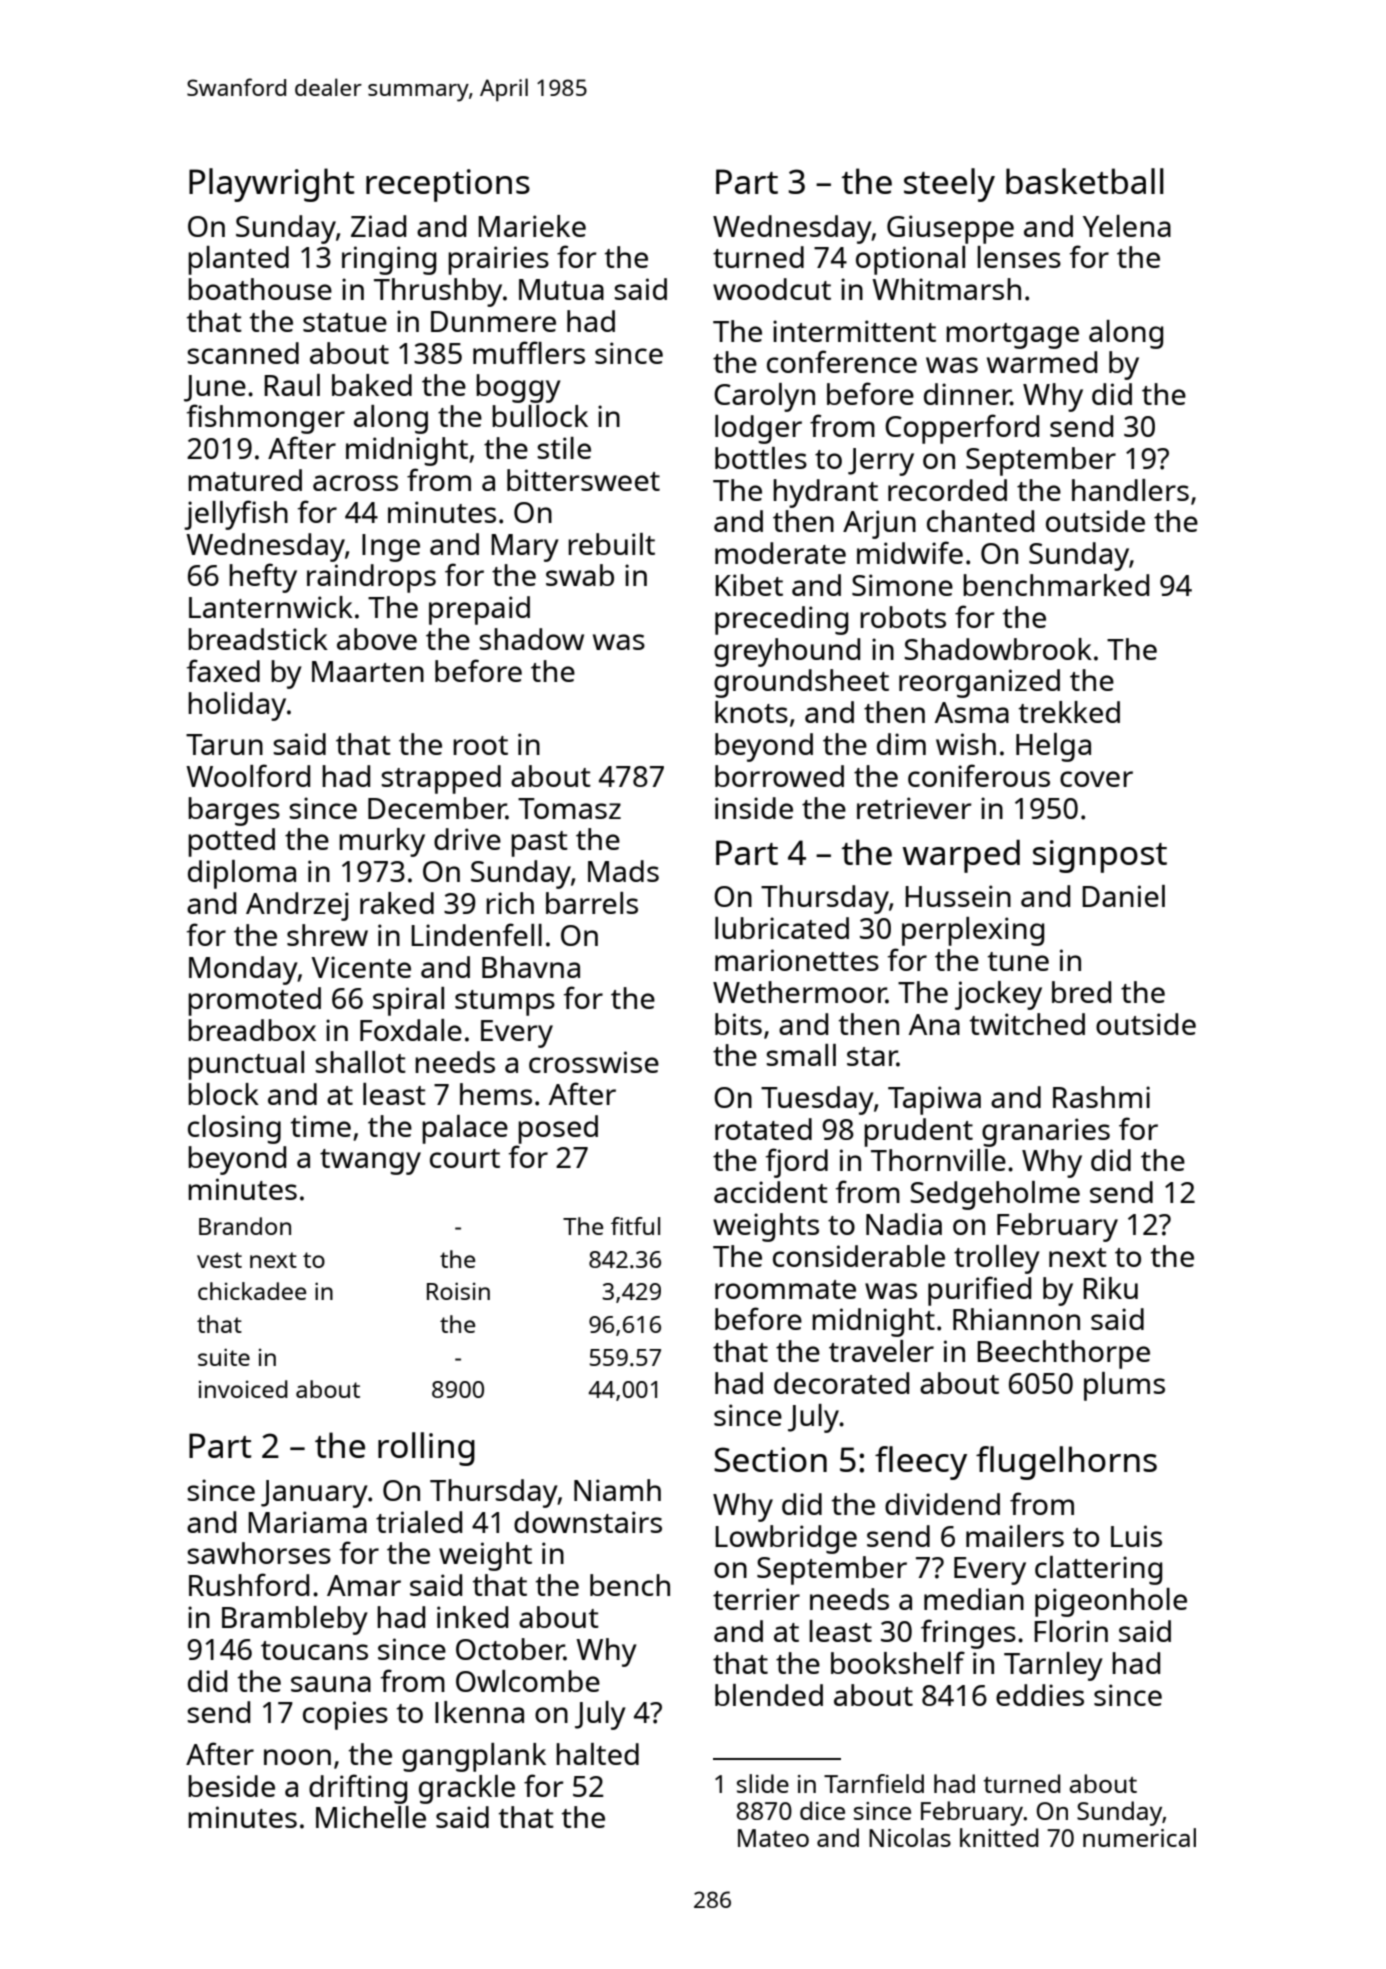 The width and height of the screenshot is (1386, 1969). I want to click on swab, so click(580, 575).
